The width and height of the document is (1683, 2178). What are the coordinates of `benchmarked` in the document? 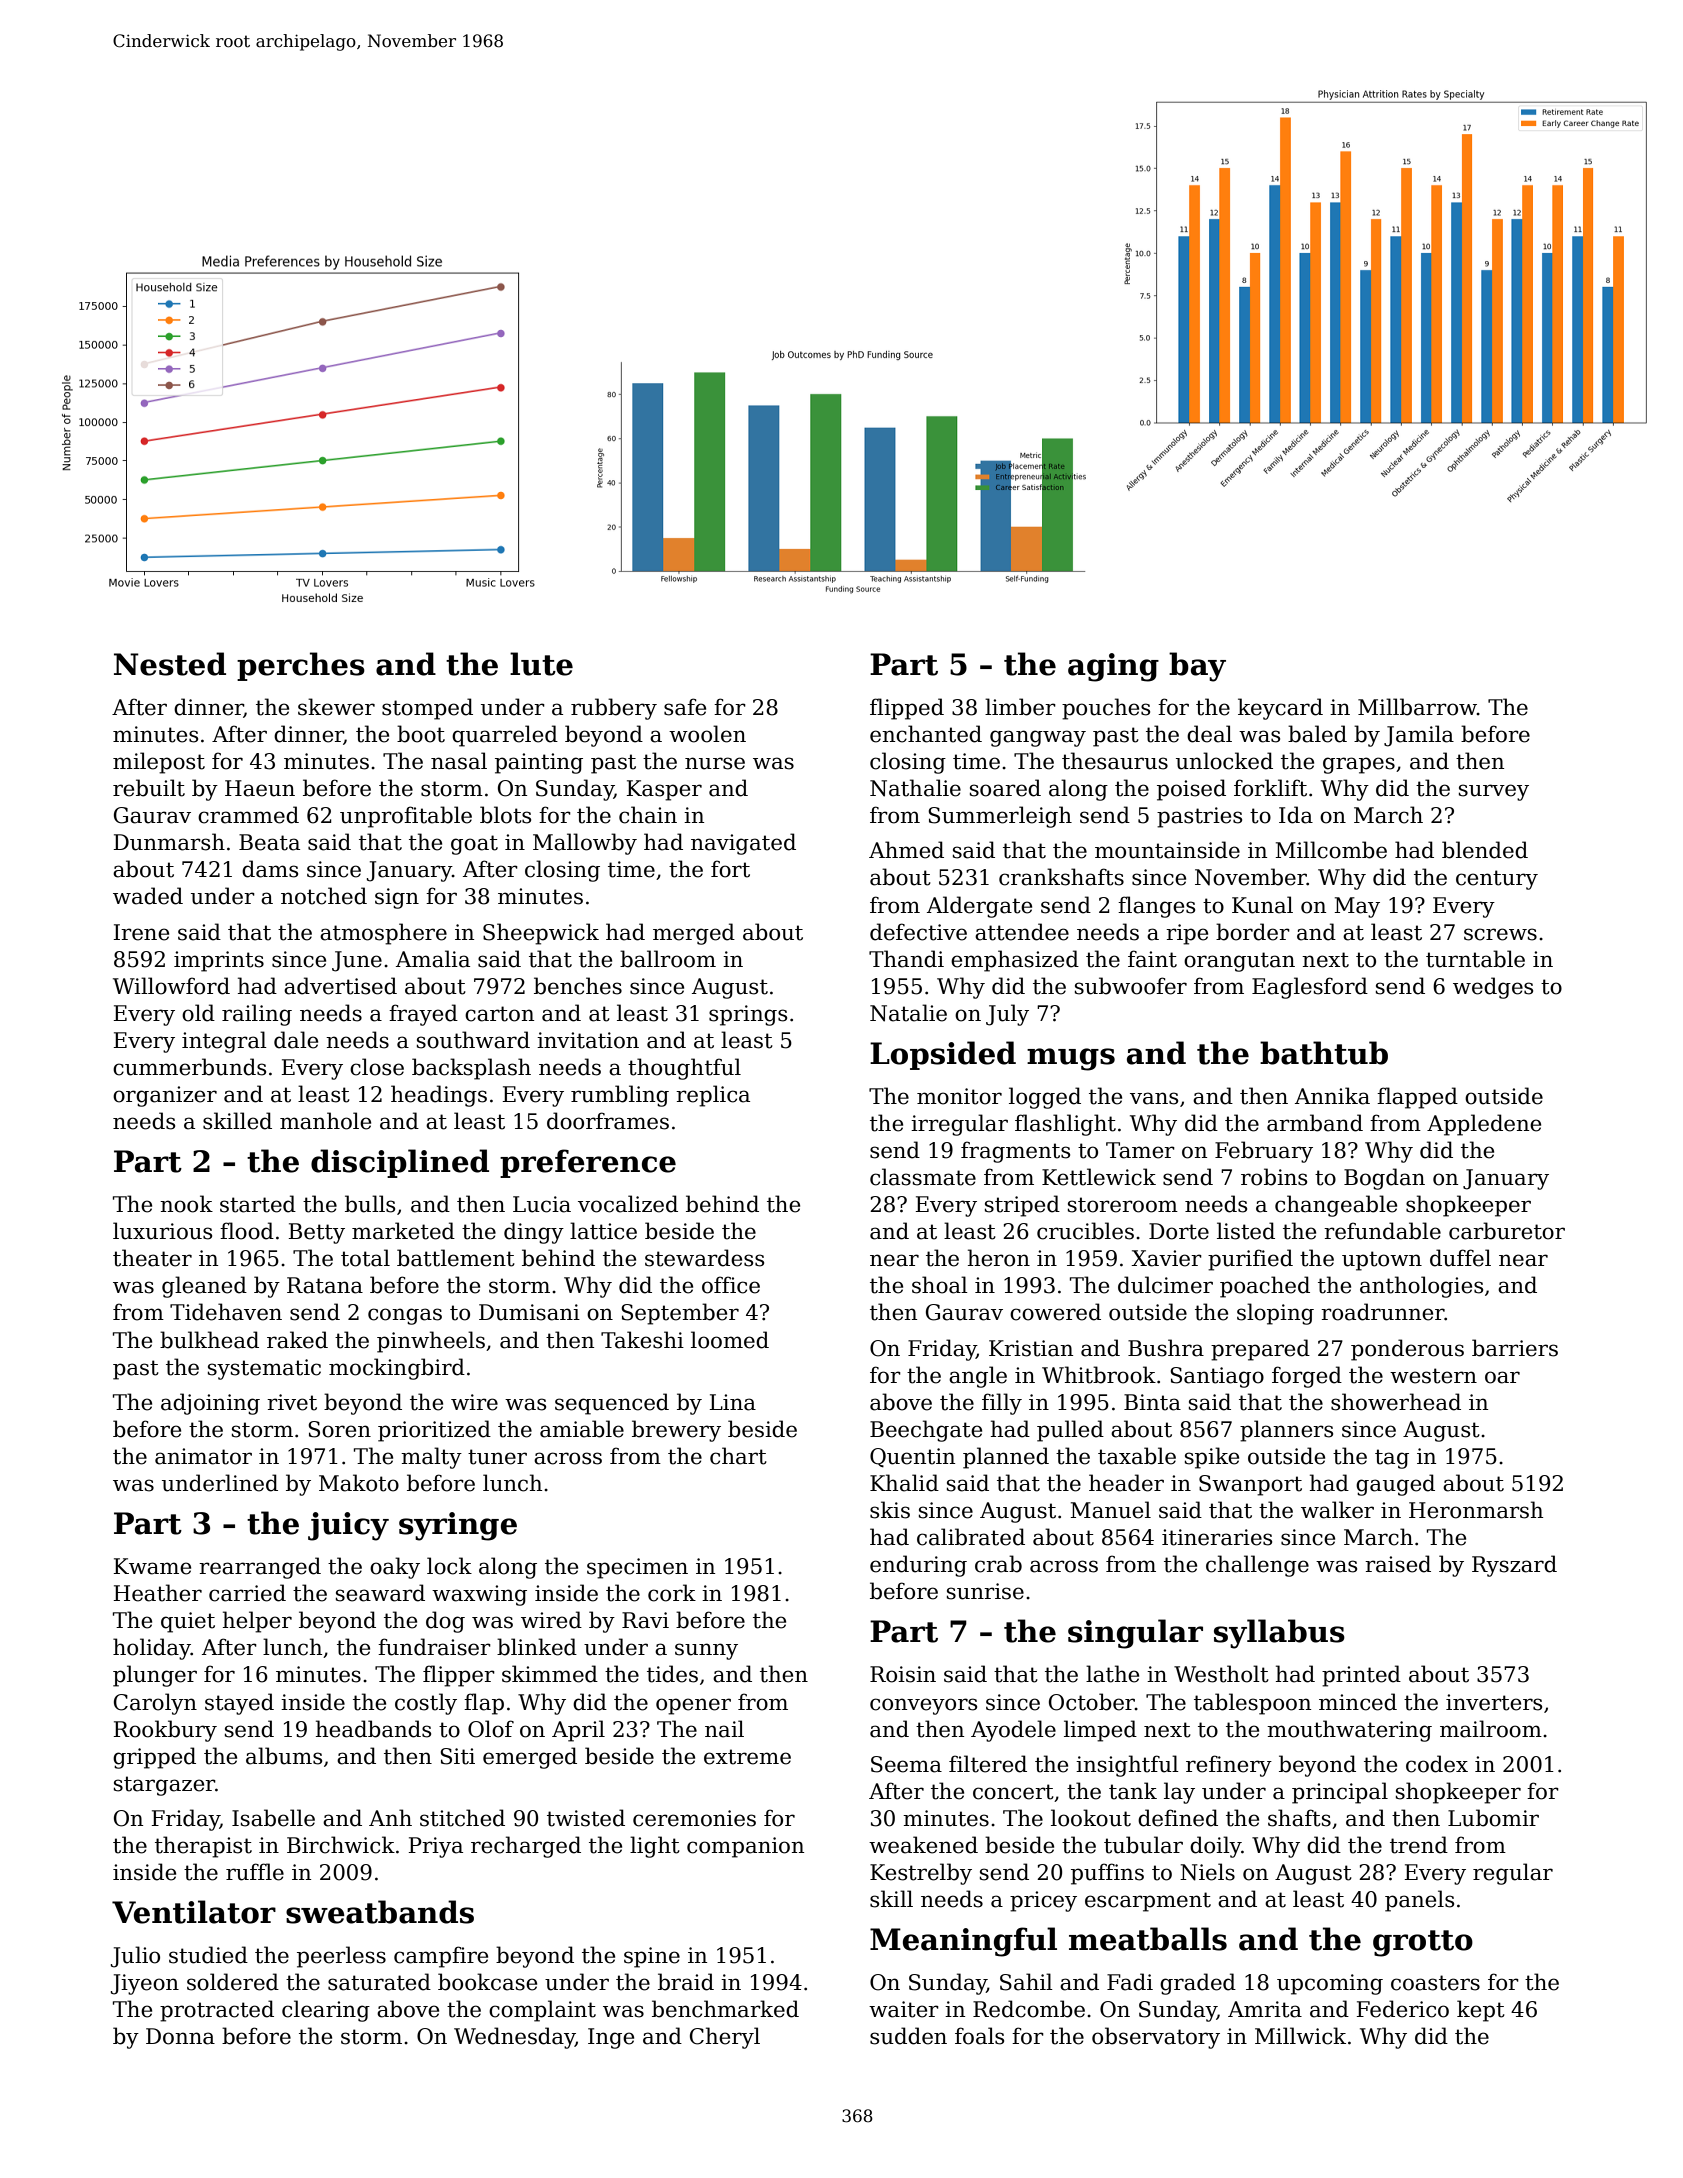 It's located at (725, 2009).
